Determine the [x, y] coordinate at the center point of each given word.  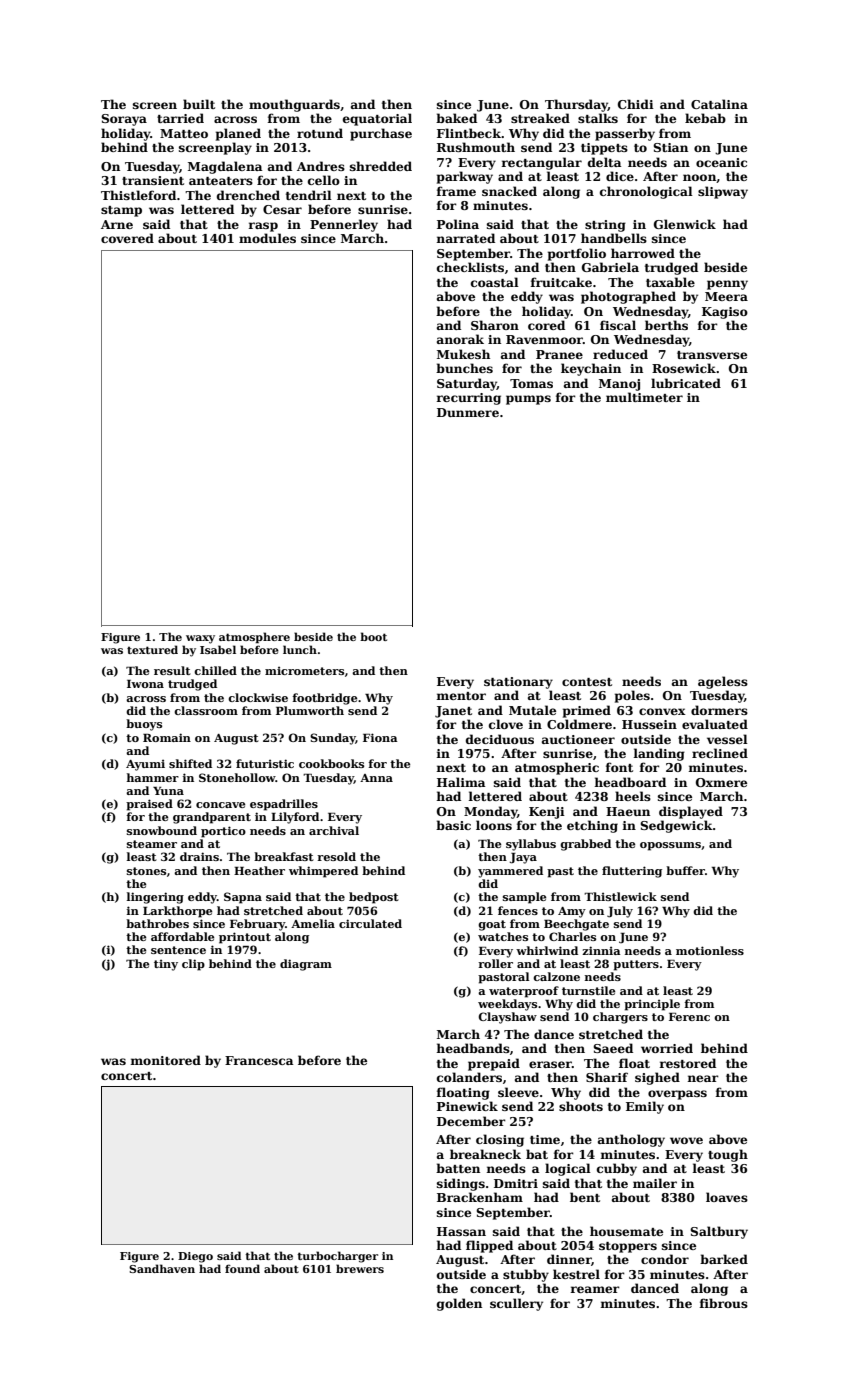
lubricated [686, 383]
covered [127, 238]
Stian [670, 147]
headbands [473, 1048]
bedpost [374, 898]
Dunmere [468, 412]
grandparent [212, 818]
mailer [655, 1183]
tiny [166, 965]
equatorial [377, 119]
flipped [489, 1246]
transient [153, 180]
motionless [710, 950]
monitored [166, 1060]
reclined [720, 753]
